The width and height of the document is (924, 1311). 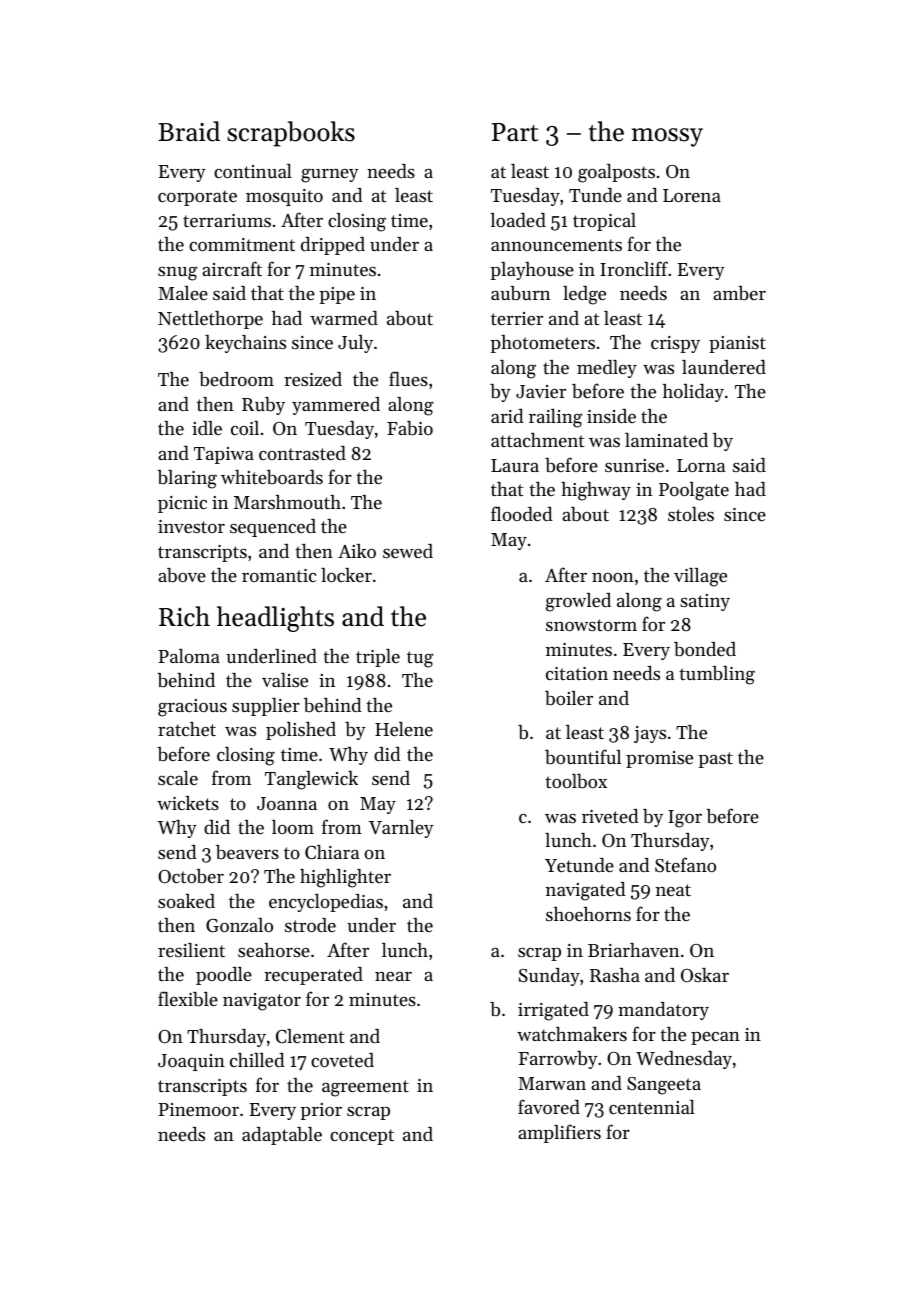 What do you see at coordinates (330, 175) in the document?
I see `gurney` at bounding box center [330, 175].
